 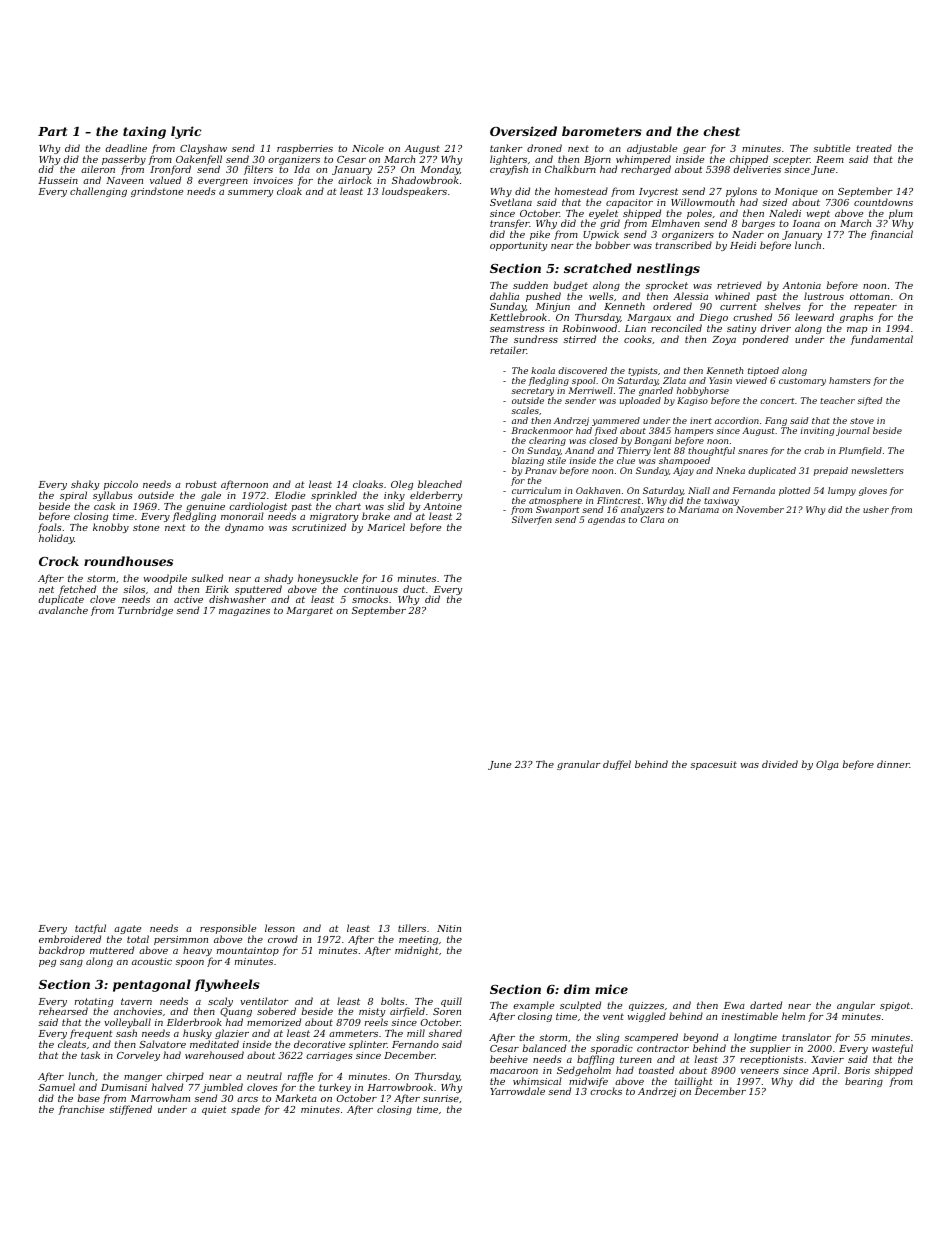 What do you see at coordinates (201, 484) in the screenshot?
I see `robust` at bounding box center [201, 484].
